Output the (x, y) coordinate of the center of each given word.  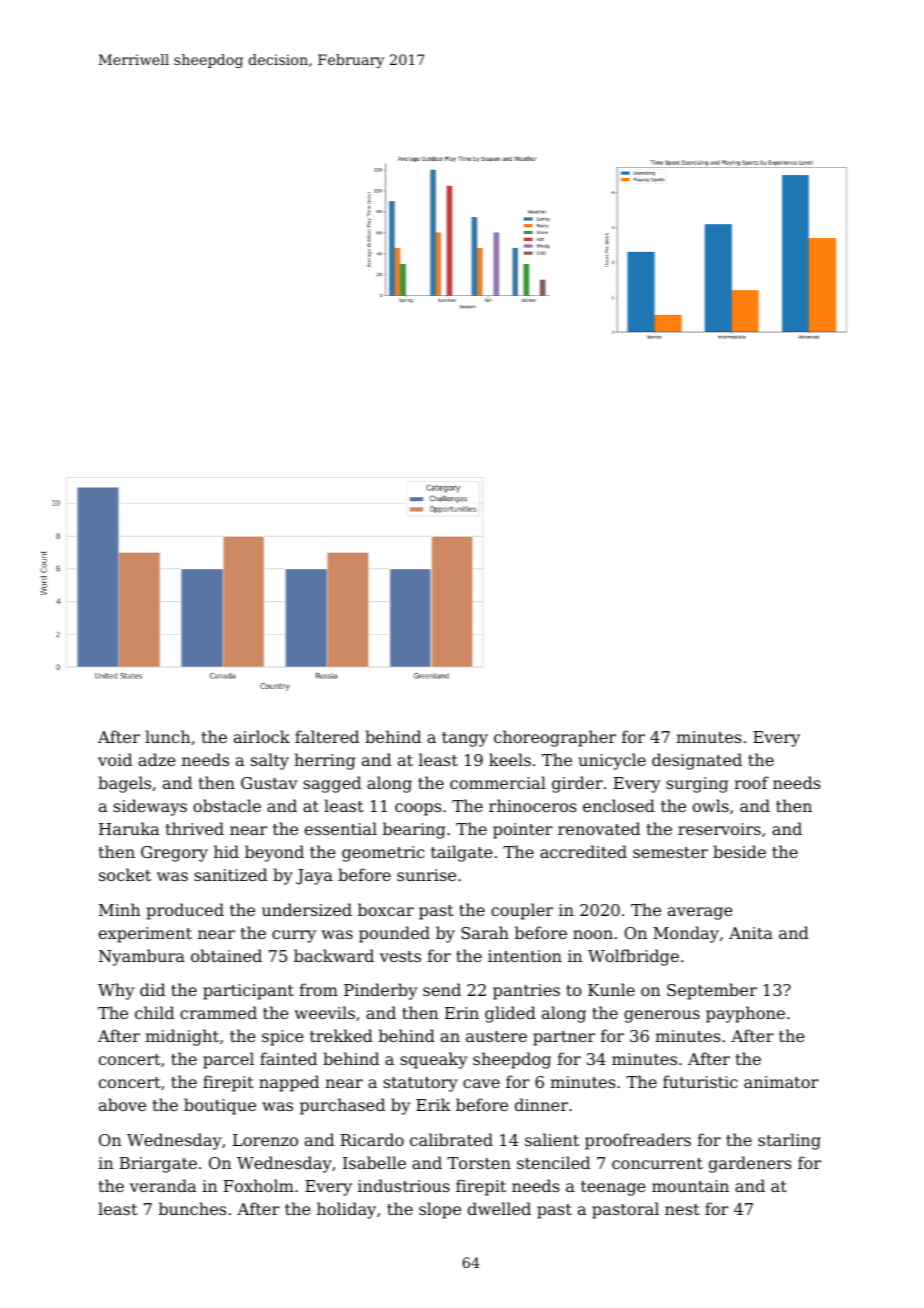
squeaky (433, 1060)
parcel (228, 1060)
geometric (383, 854)
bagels (124, 784)
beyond (274, 853)
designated (697, 761)
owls (711, 805)
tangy (465, 739)
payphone (745, 1014)
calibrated (451, 1139)
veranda (163, 1185)
